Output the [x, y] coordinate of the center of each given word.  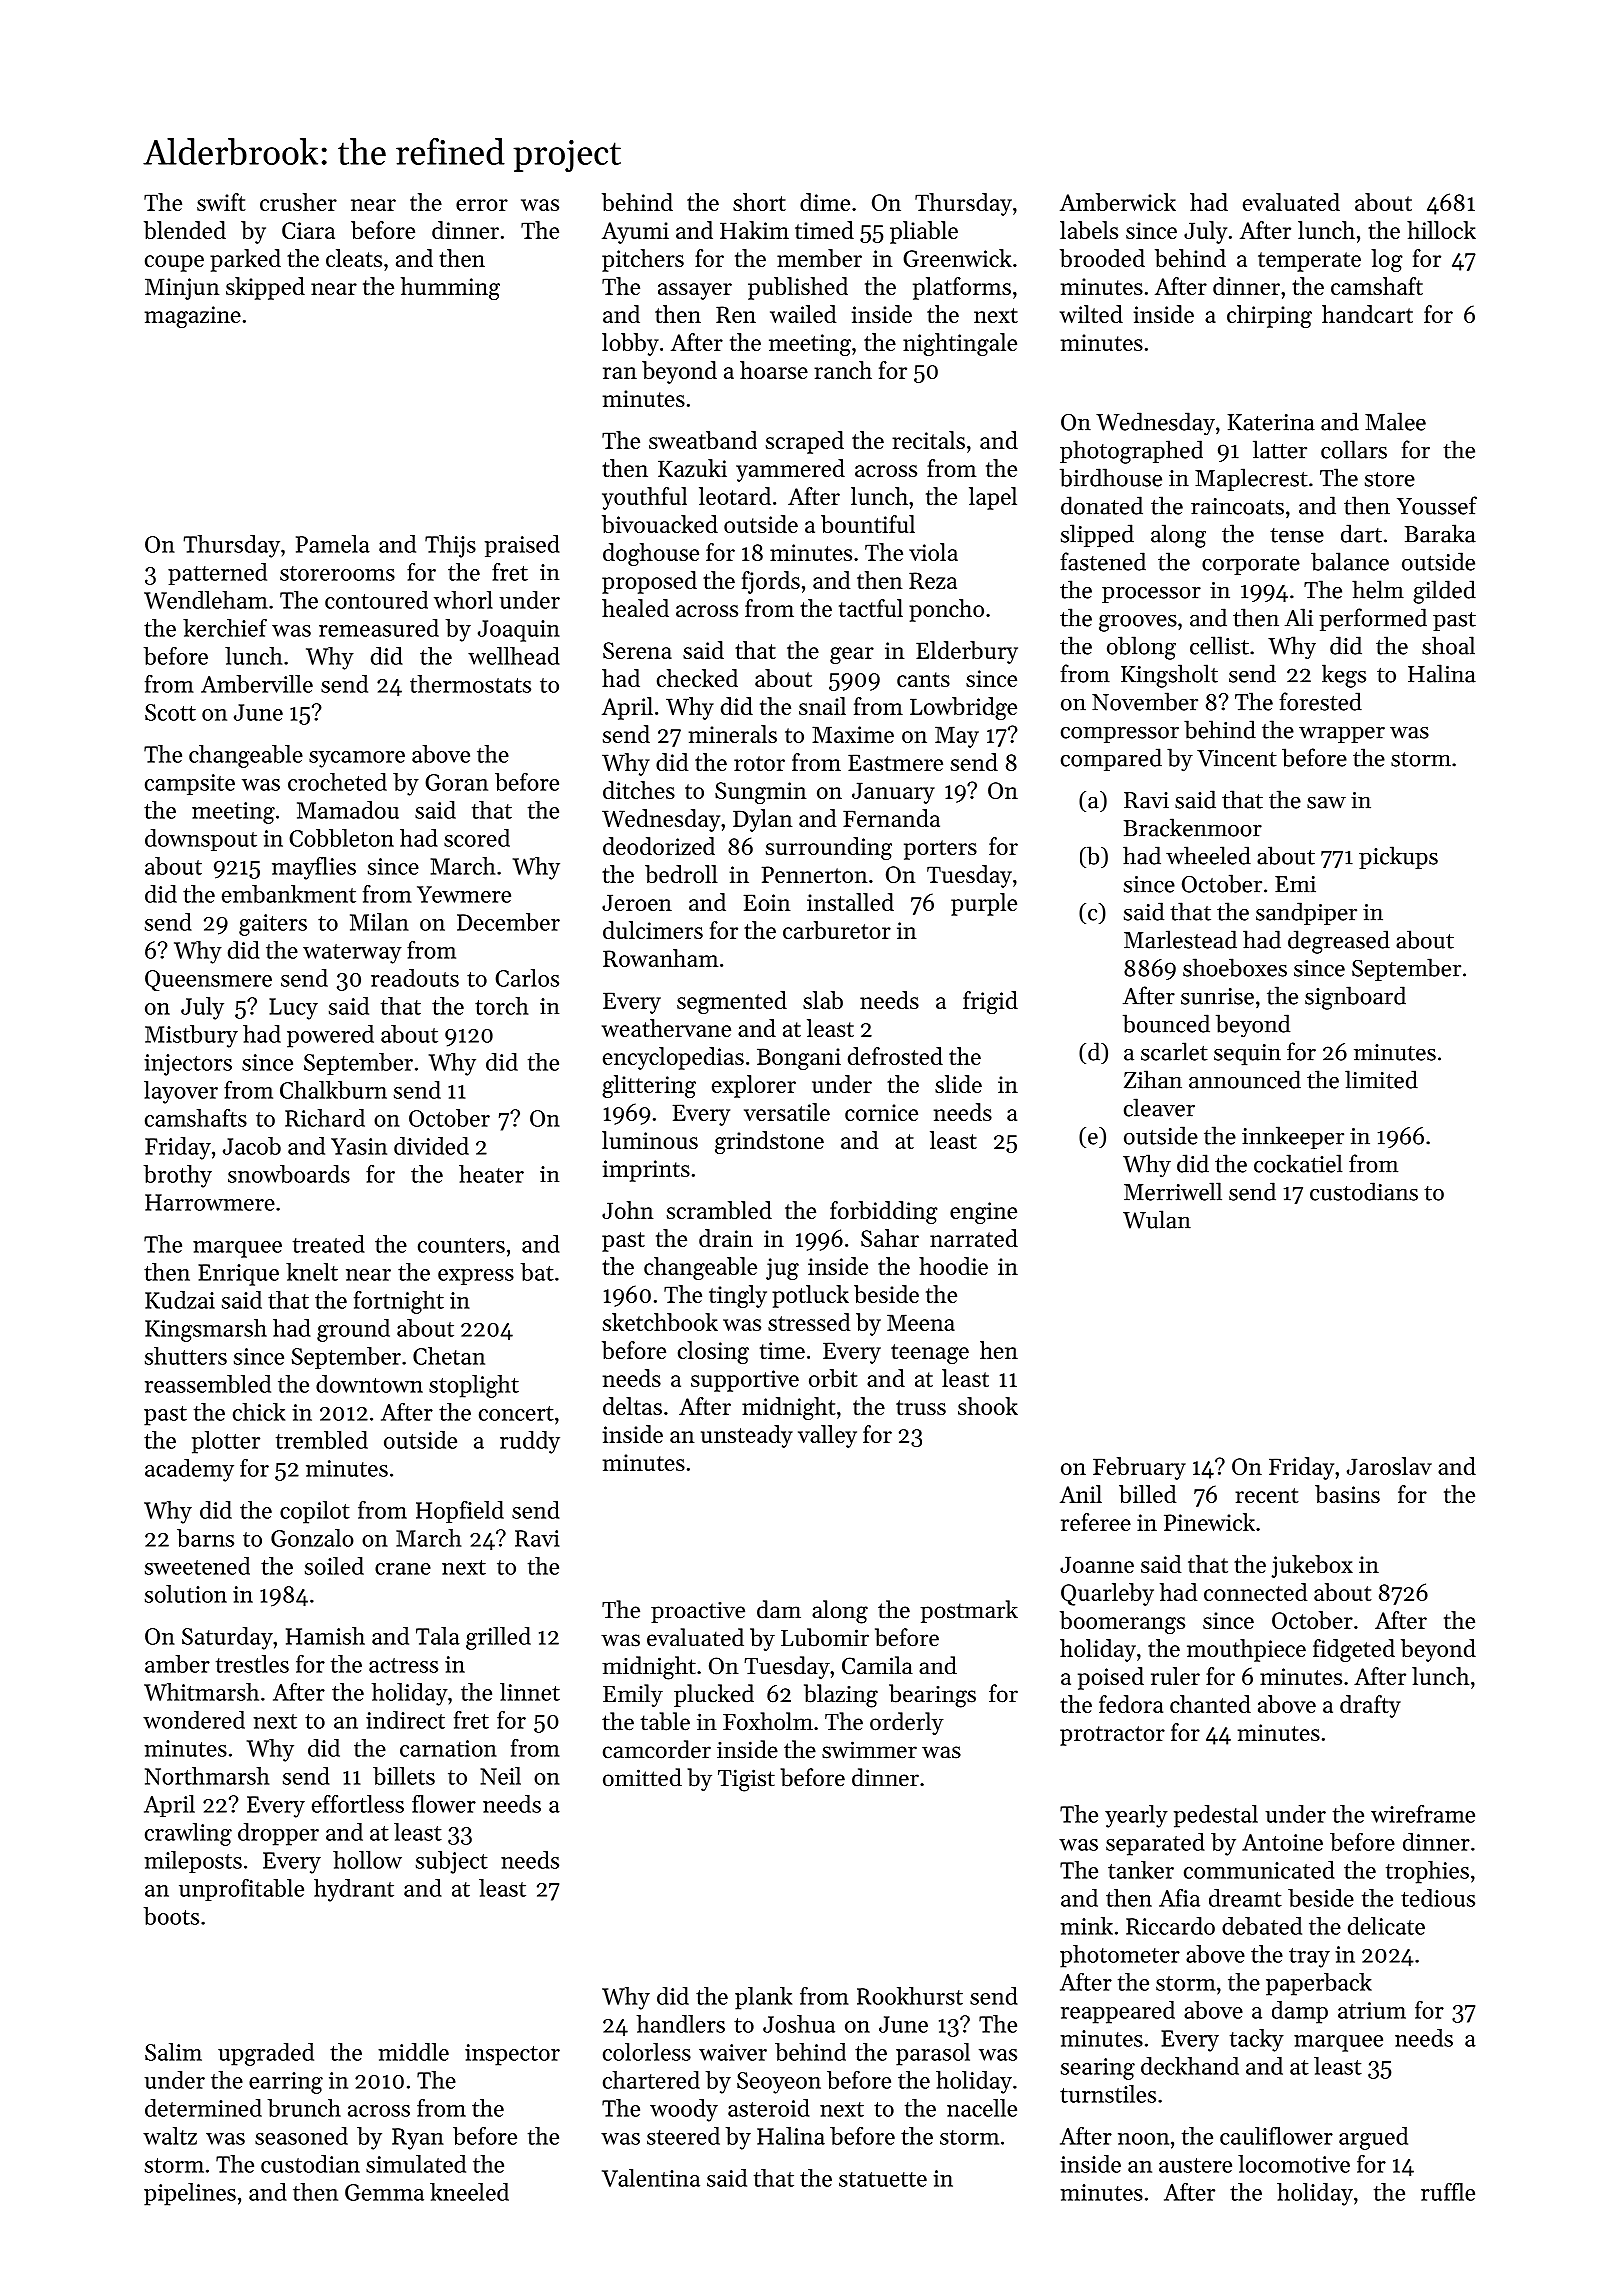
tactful [871, 608]
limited [1381, 1079]
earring [286, 2083]
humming [450, 288]
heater [491, 1174]
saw [1326, 803]
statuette [883, 2179]
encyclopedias [673, 1058]
